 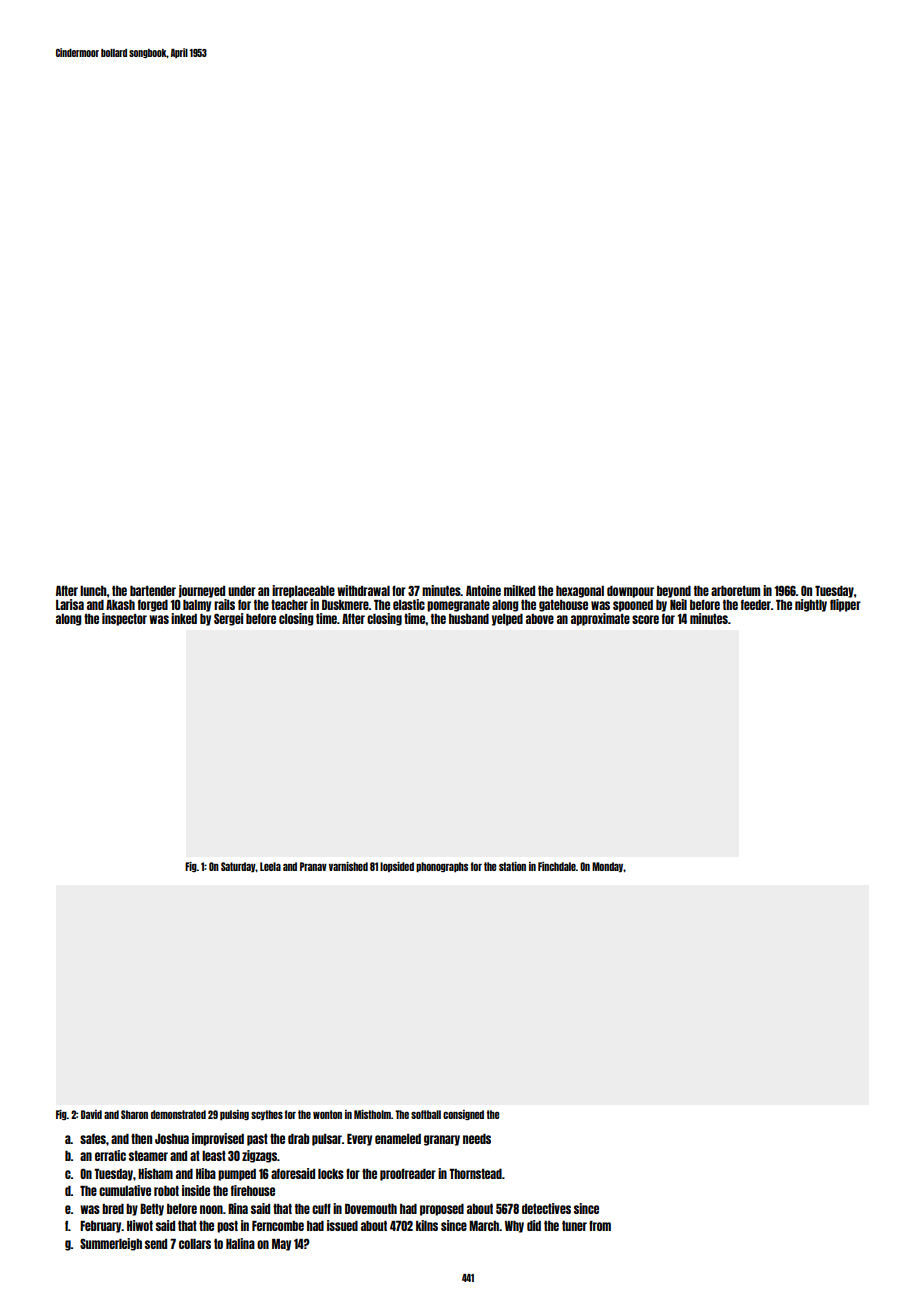 What do you see at coordinates (442, 867) in the page?
I see `phonographs` at bounding box center [442, 867].
